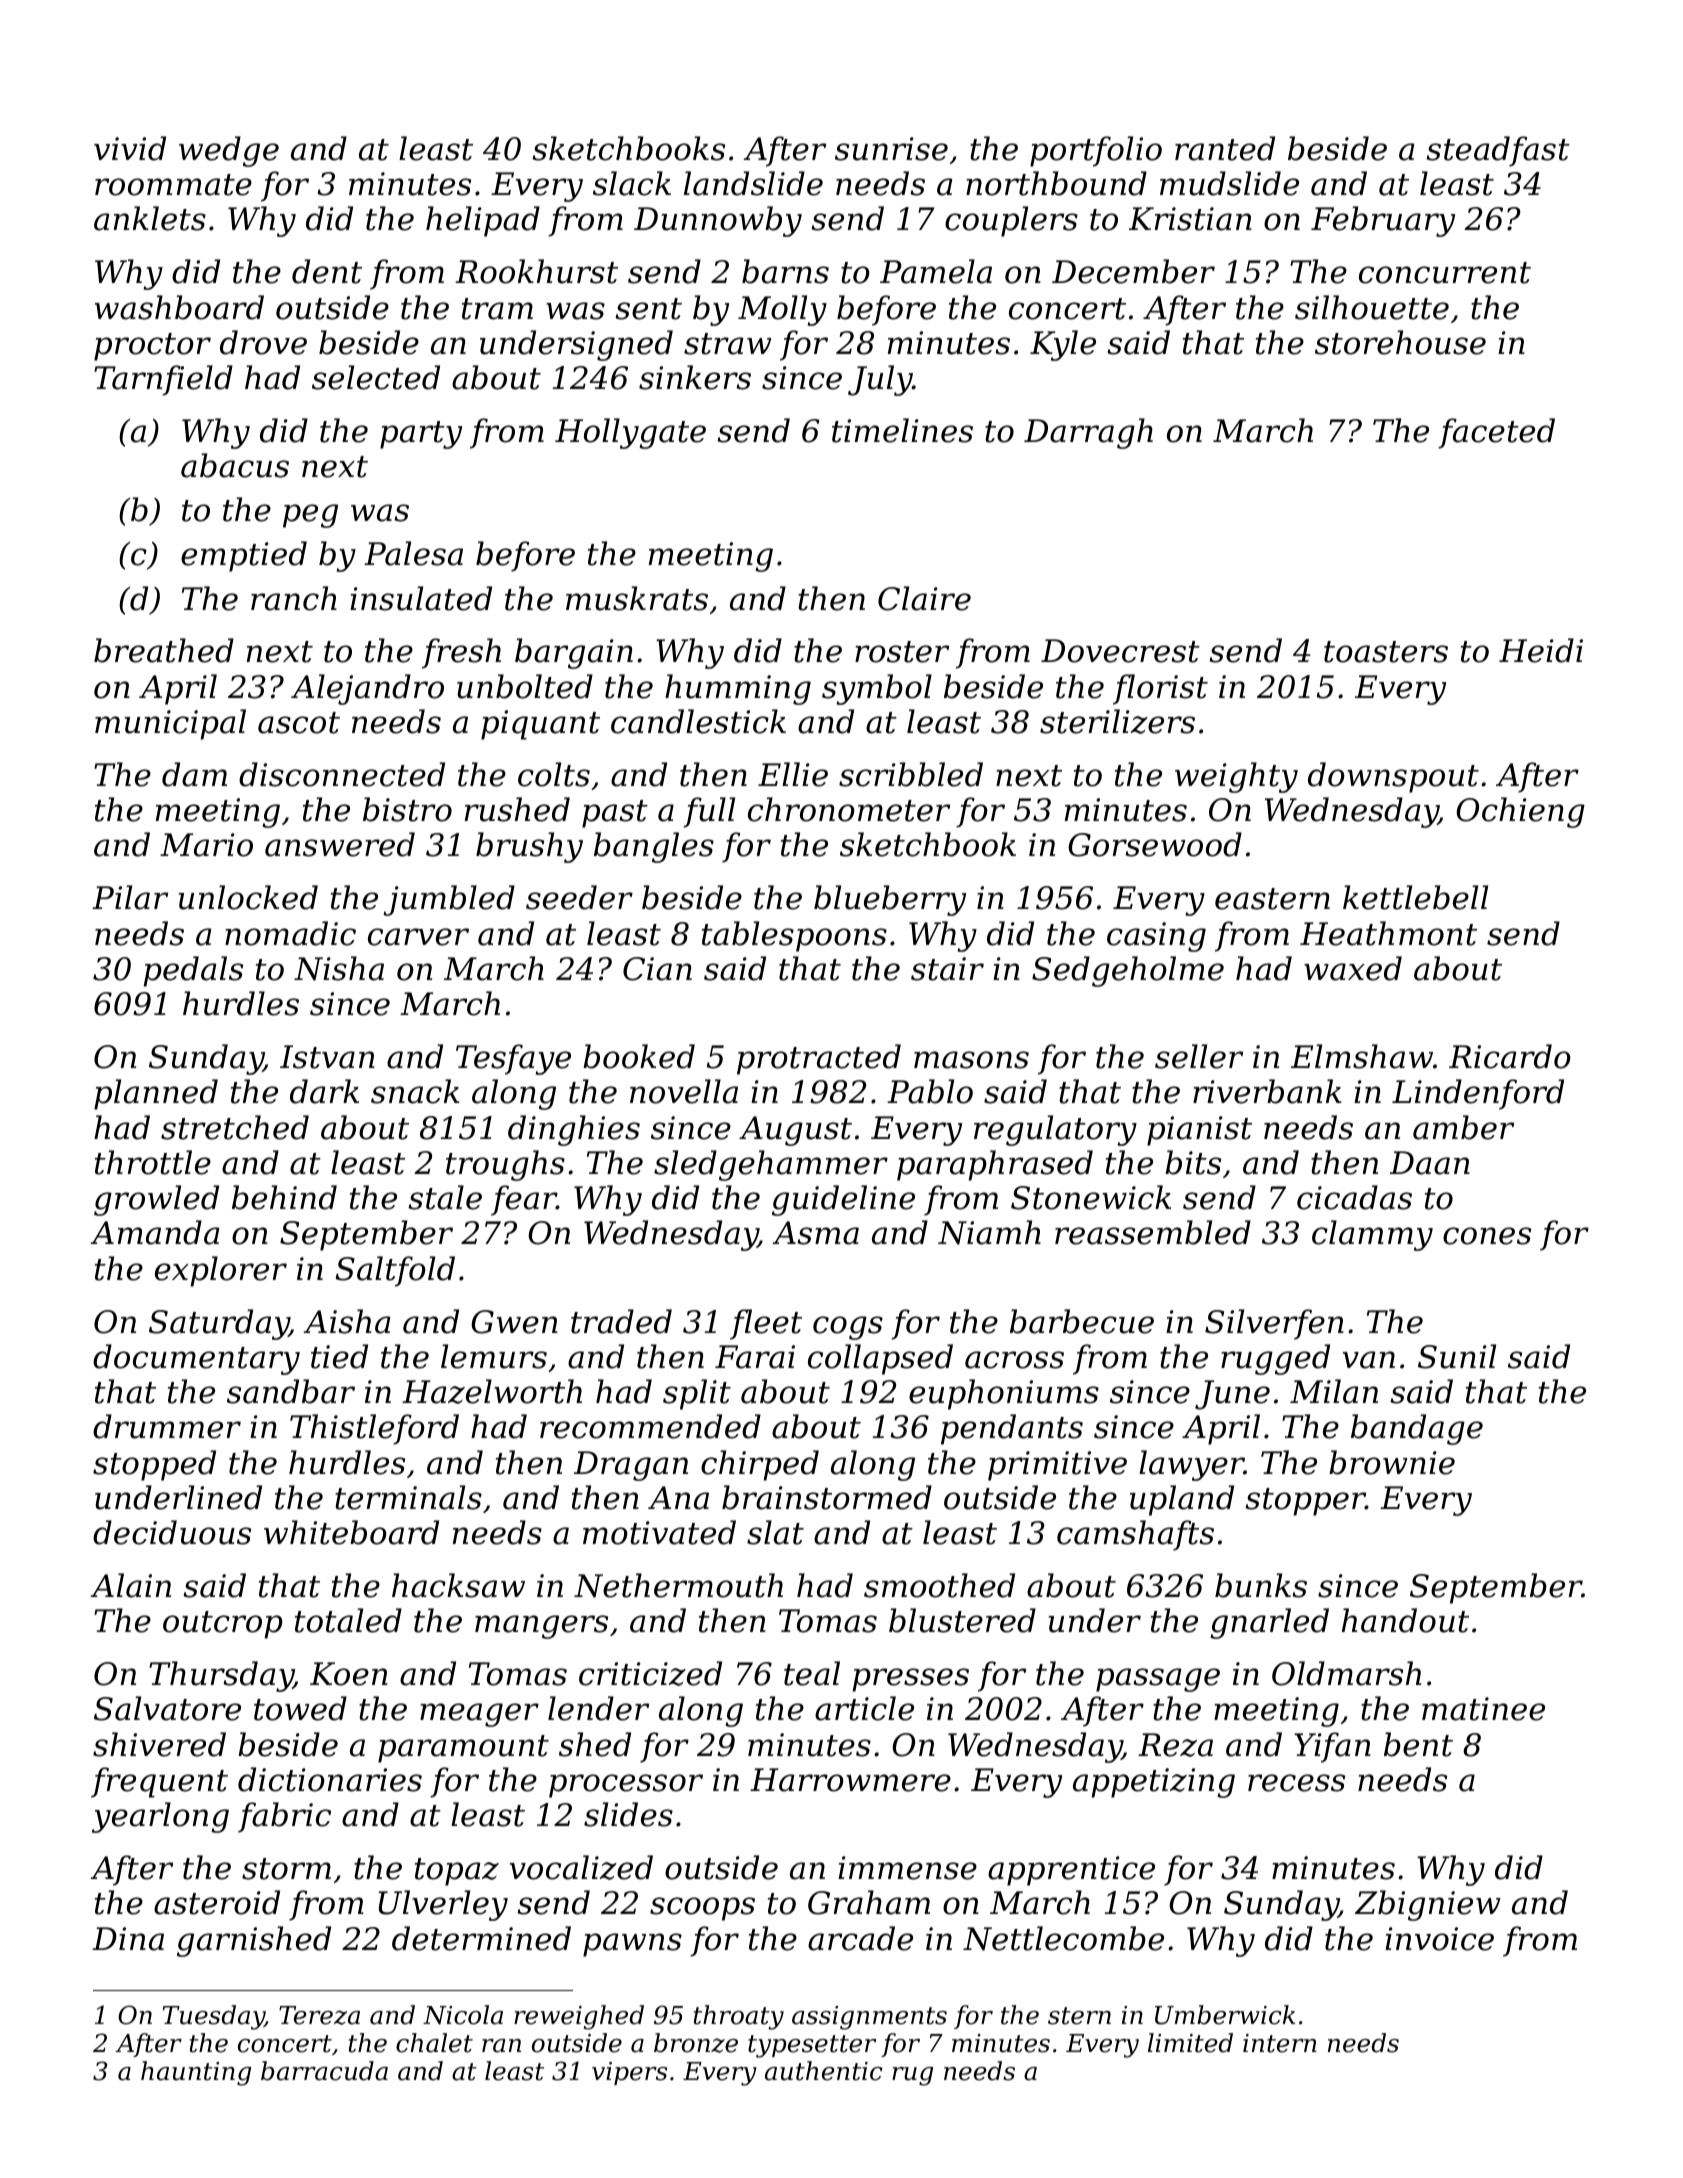  I want to click on ranch, so click(294, 598).
